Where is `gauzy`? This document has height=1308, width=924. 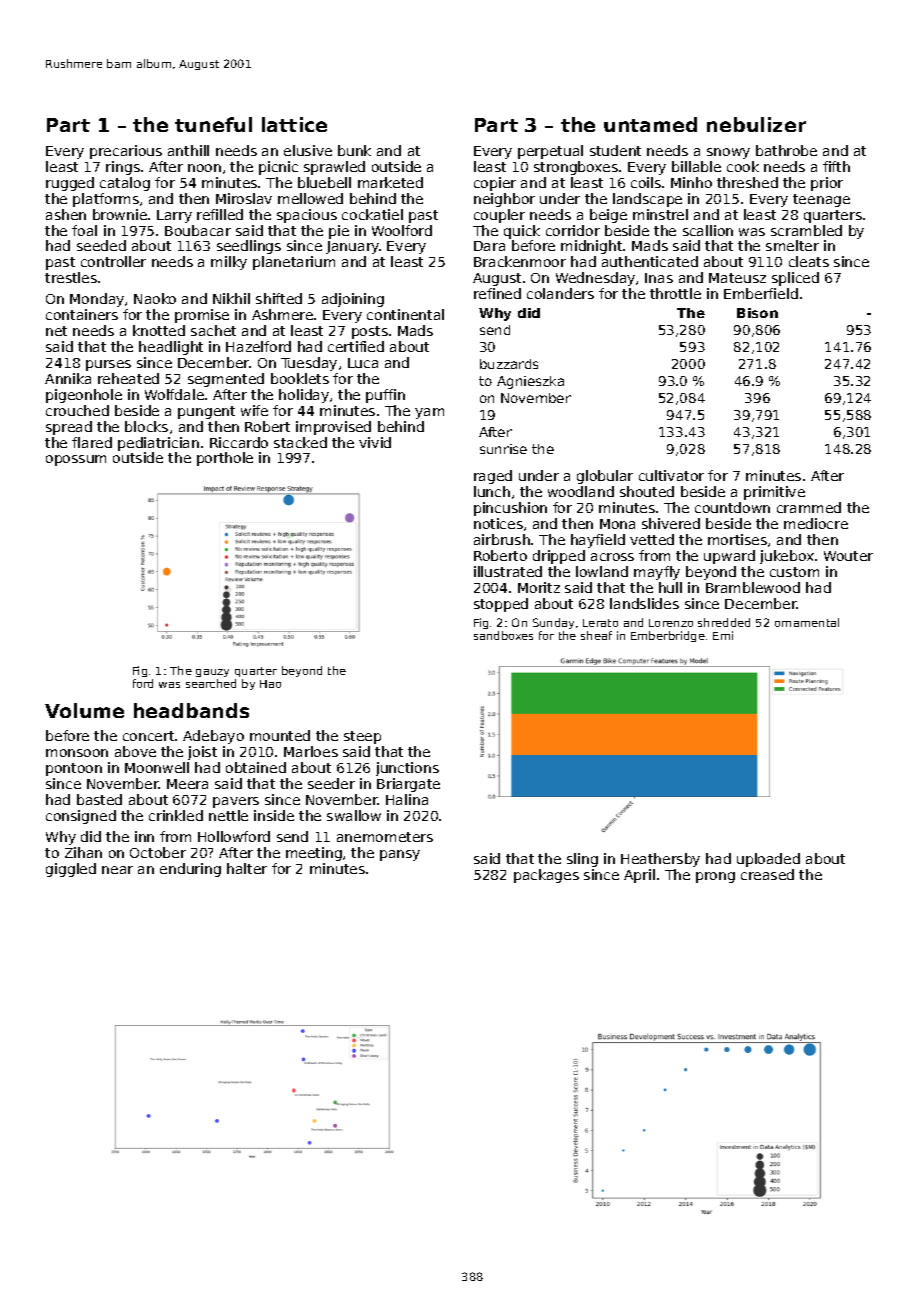
gauzy is located at coordinates (212, 673).
